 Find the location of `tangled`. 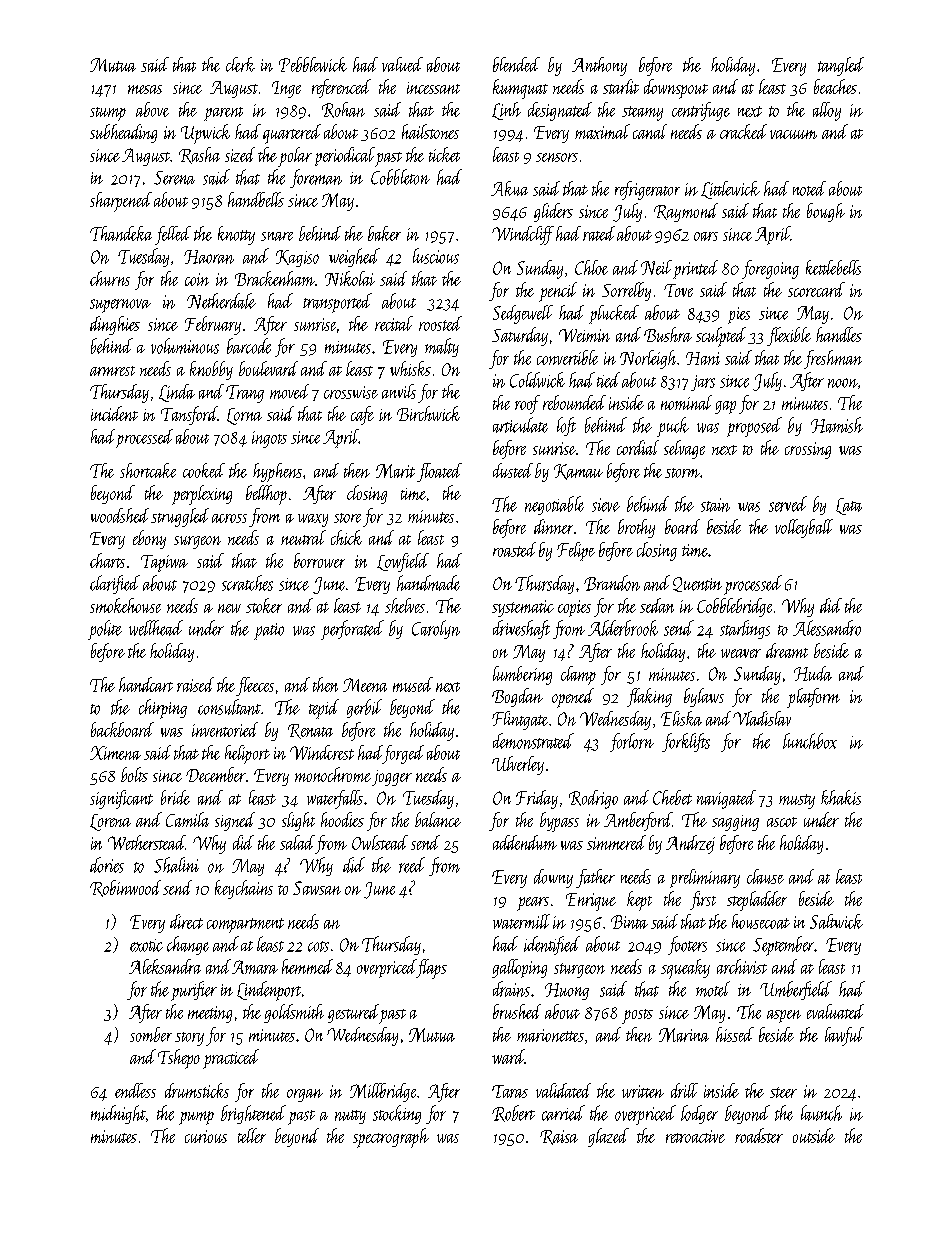

tangled is located at coordinates (841, 66).
